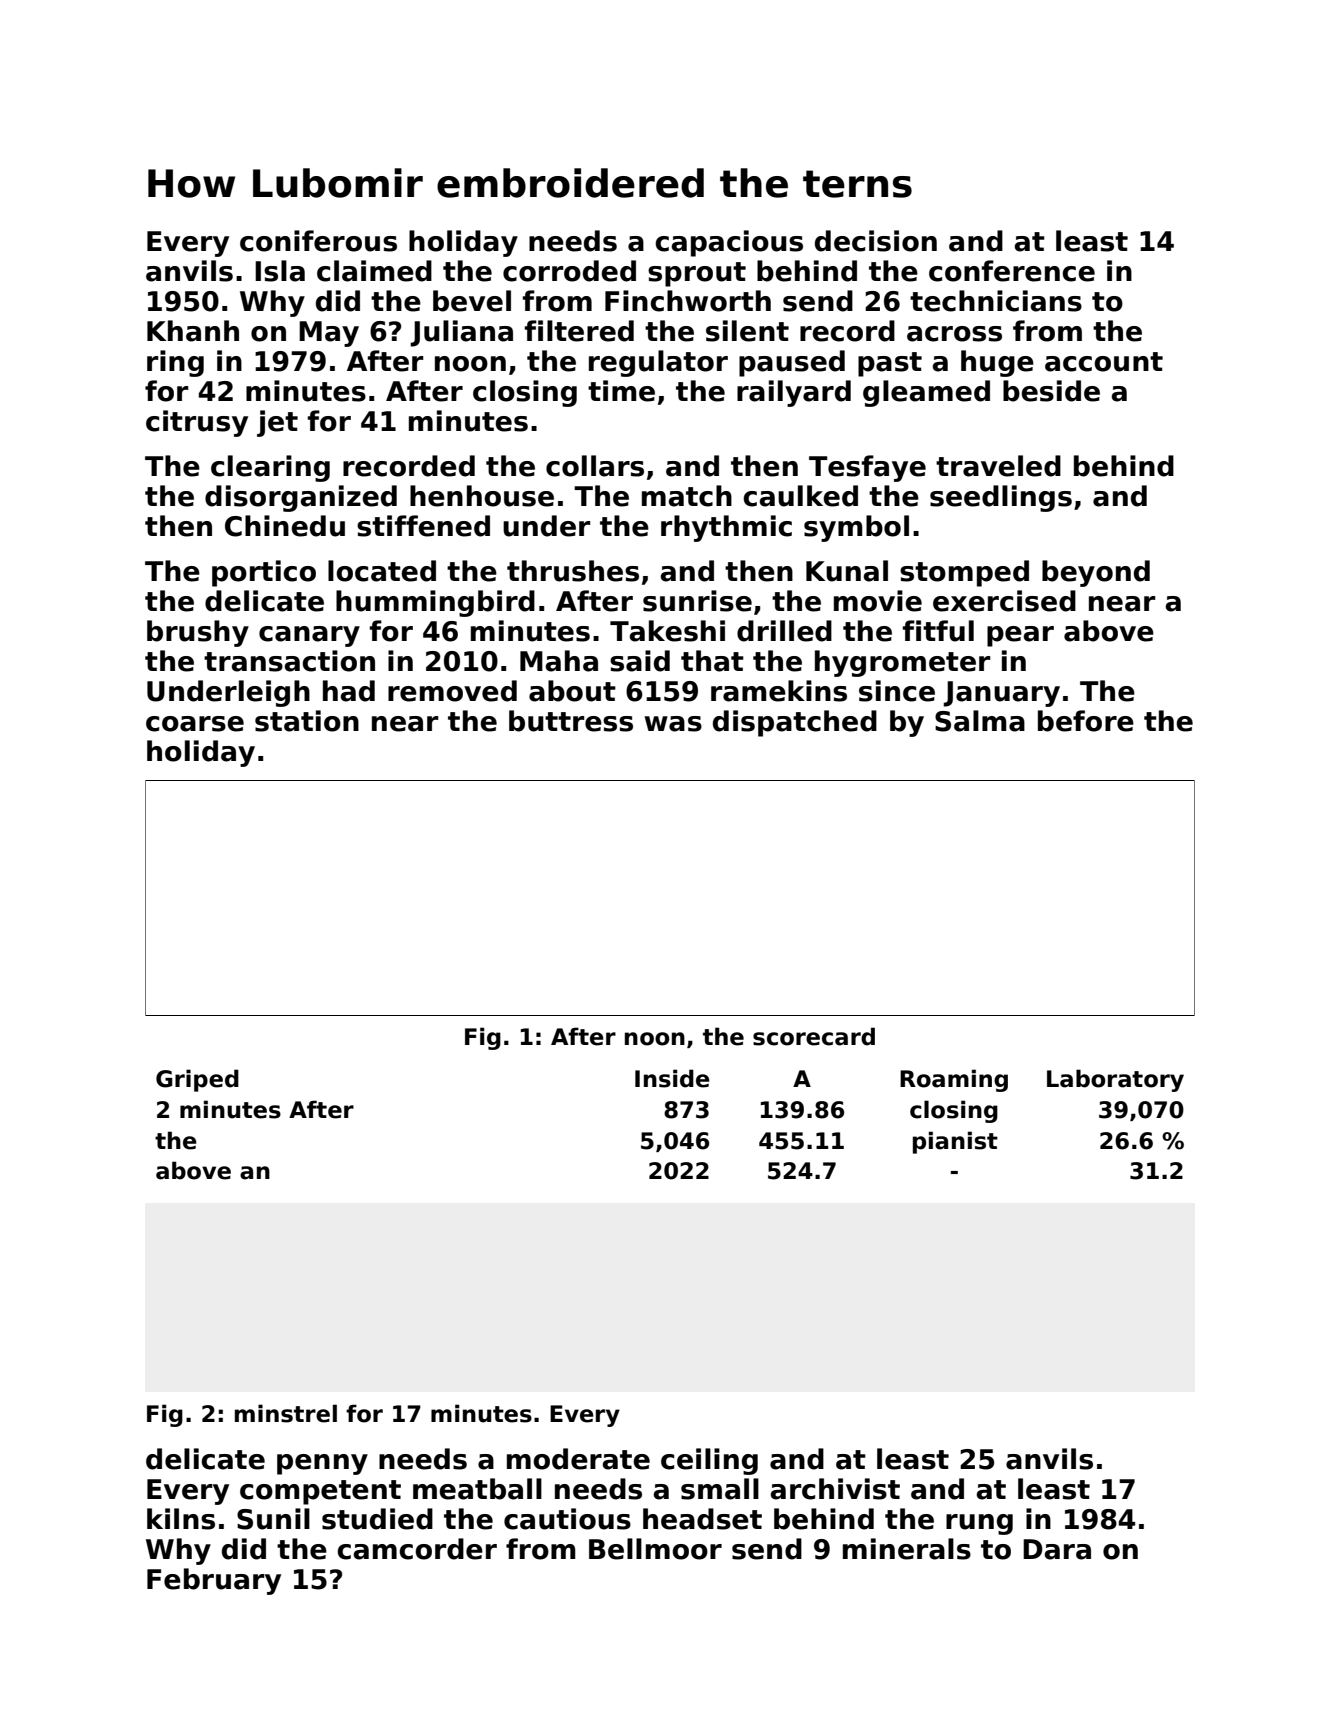  Describe the element at coordinates (997, 363) in the screenshot. I see `huge` at that location.
